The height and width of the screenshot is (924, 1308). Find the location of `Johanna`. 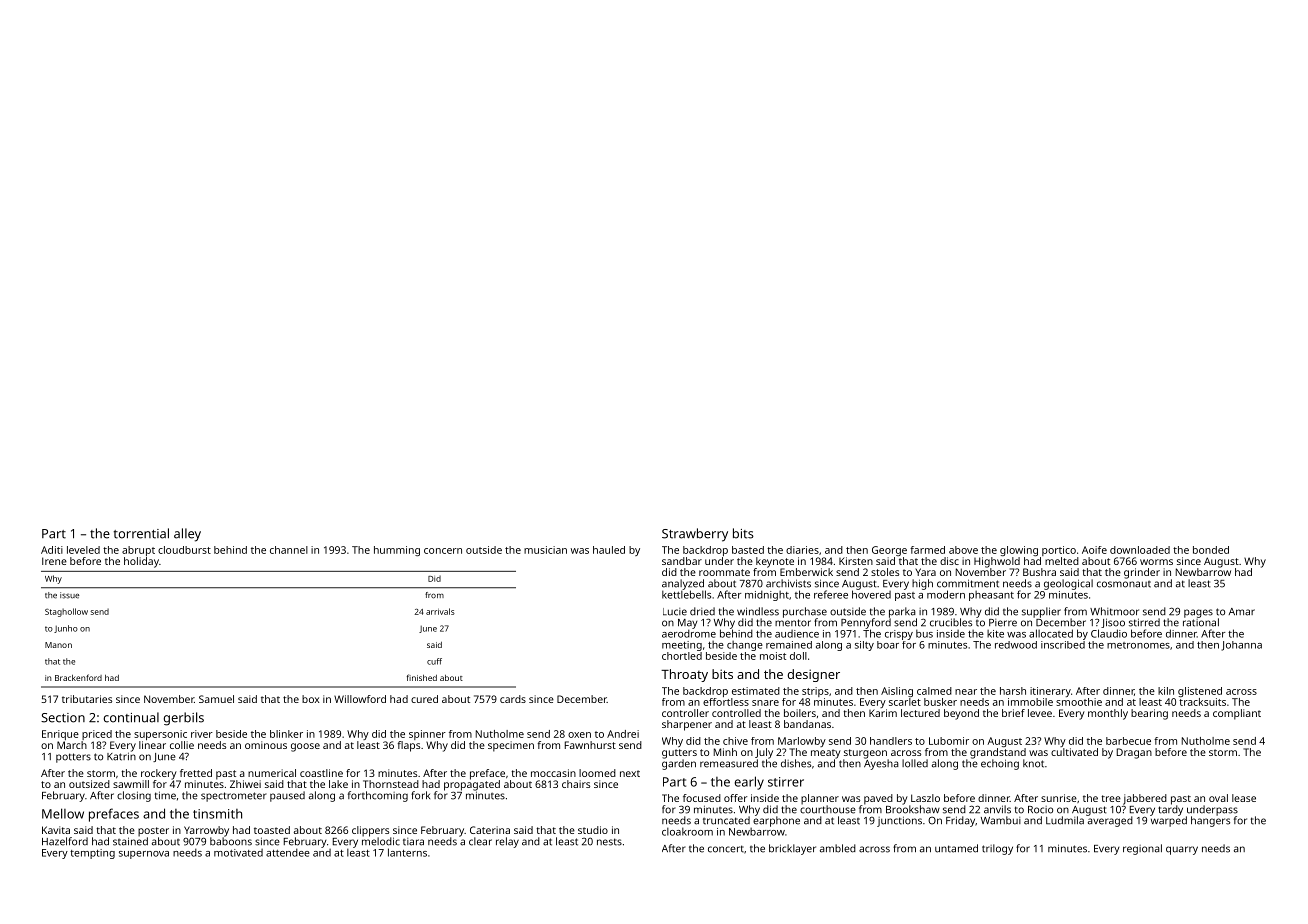

Johanna is located at coordinates (1242, 646).
